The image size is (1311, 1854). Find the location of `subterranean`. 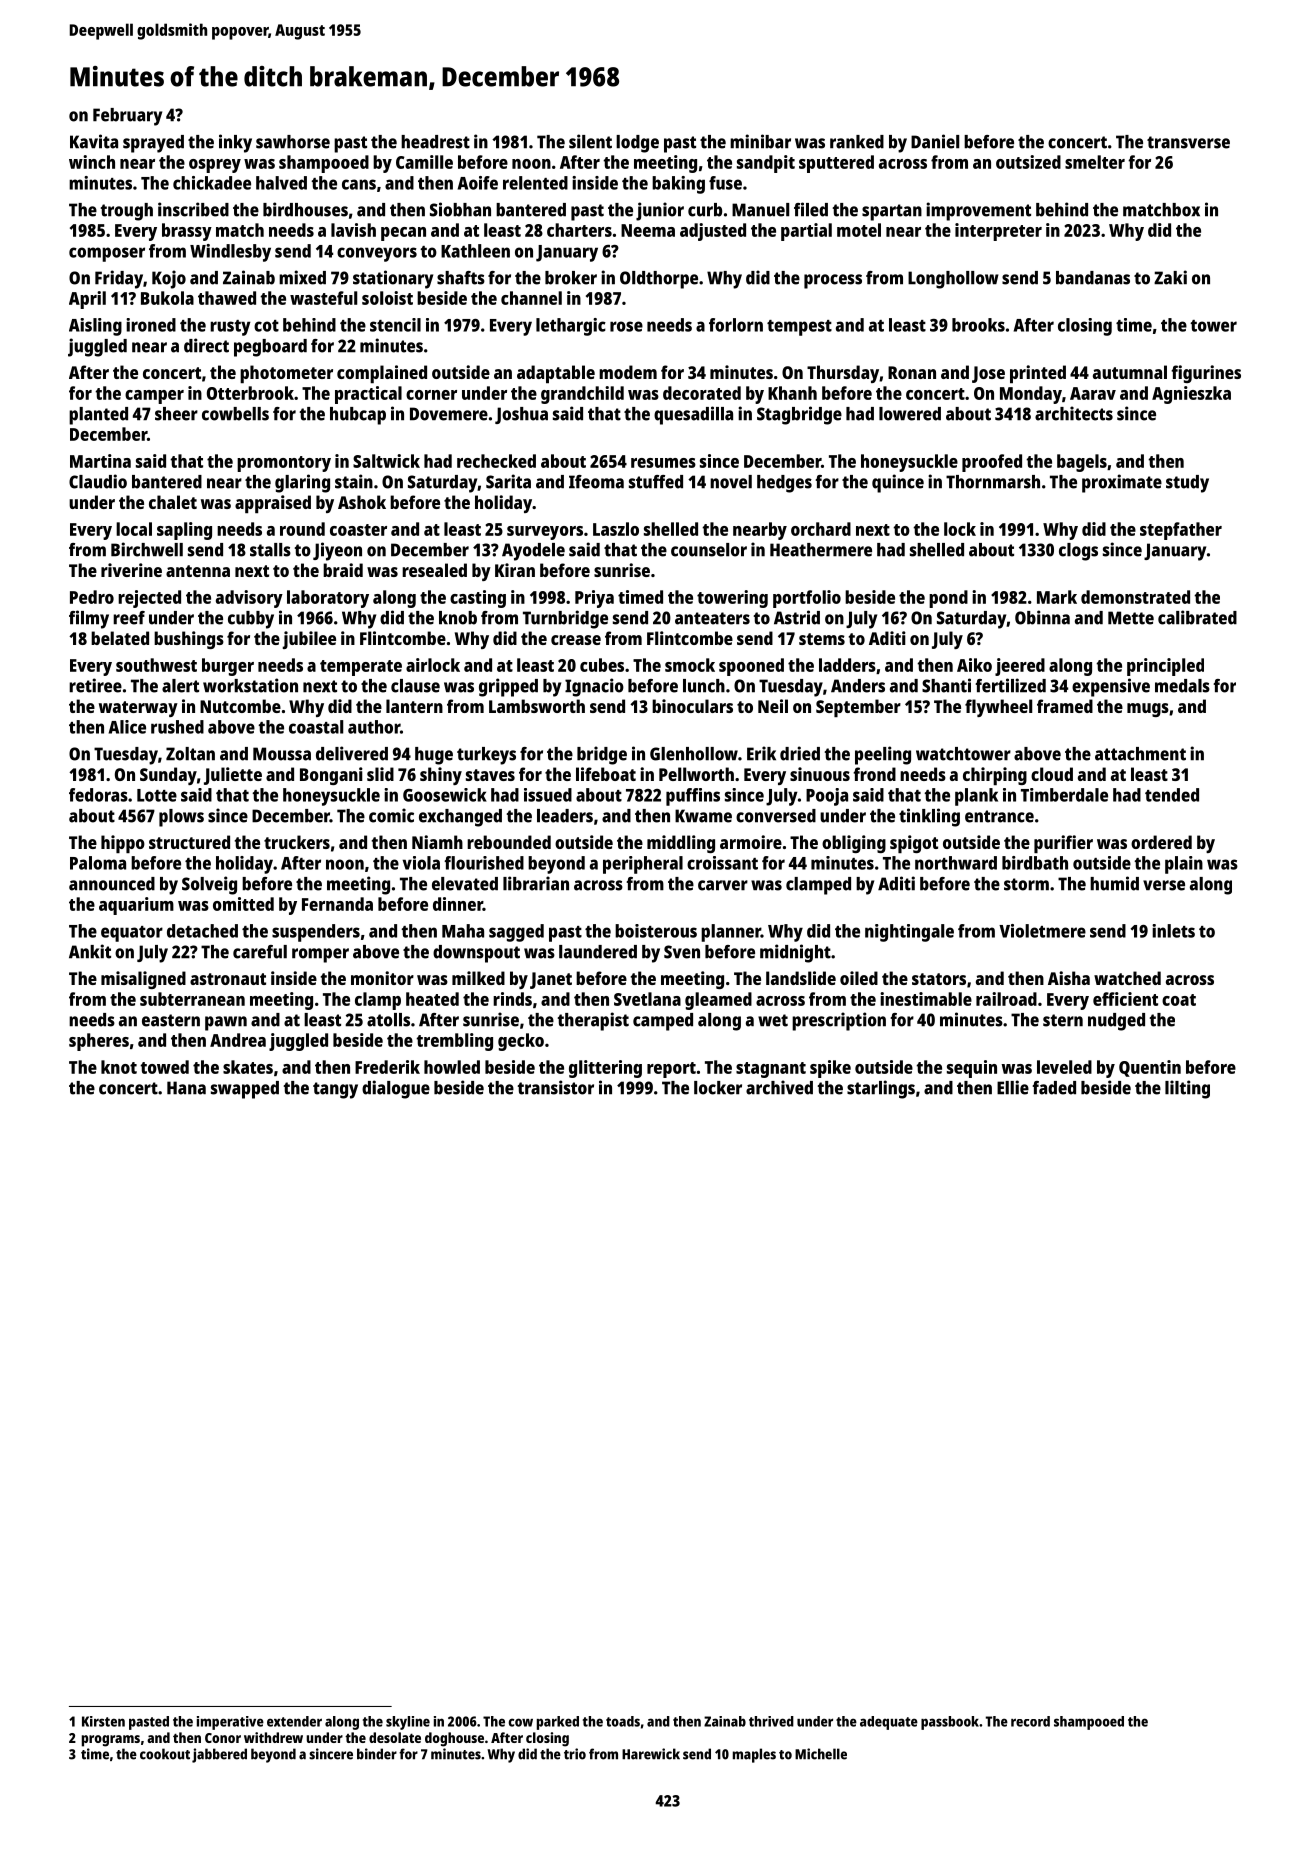

subterranean is located at coordinates (192, 999).
